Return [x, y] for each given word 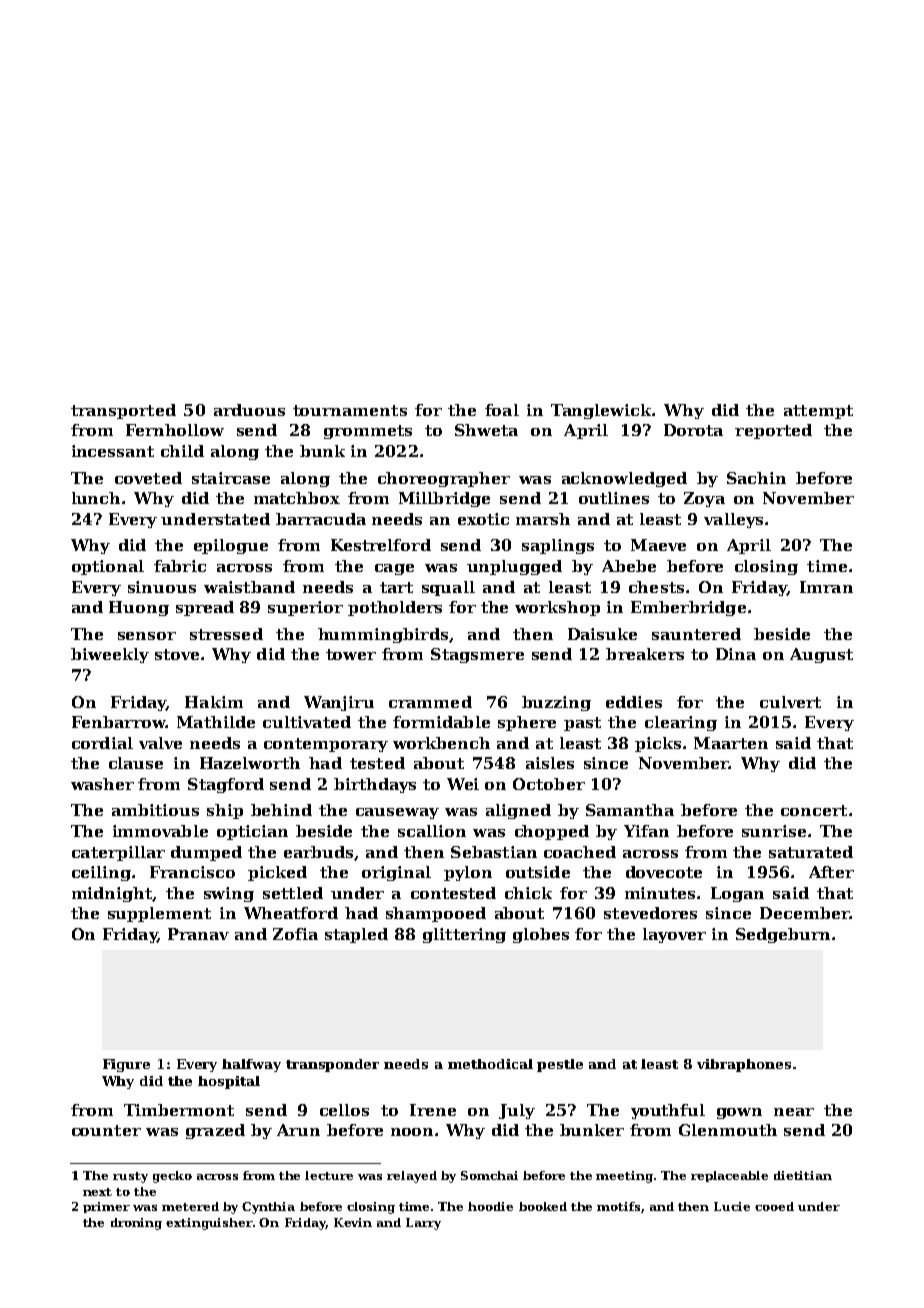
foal [502, 410]
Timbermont [179, 1110]
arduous [249, 410]
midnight [112, 894]
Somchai [489, 1175]
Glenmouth [728, 1130]
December [804, 913]
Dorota [693, 430]
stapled [356, 935]
